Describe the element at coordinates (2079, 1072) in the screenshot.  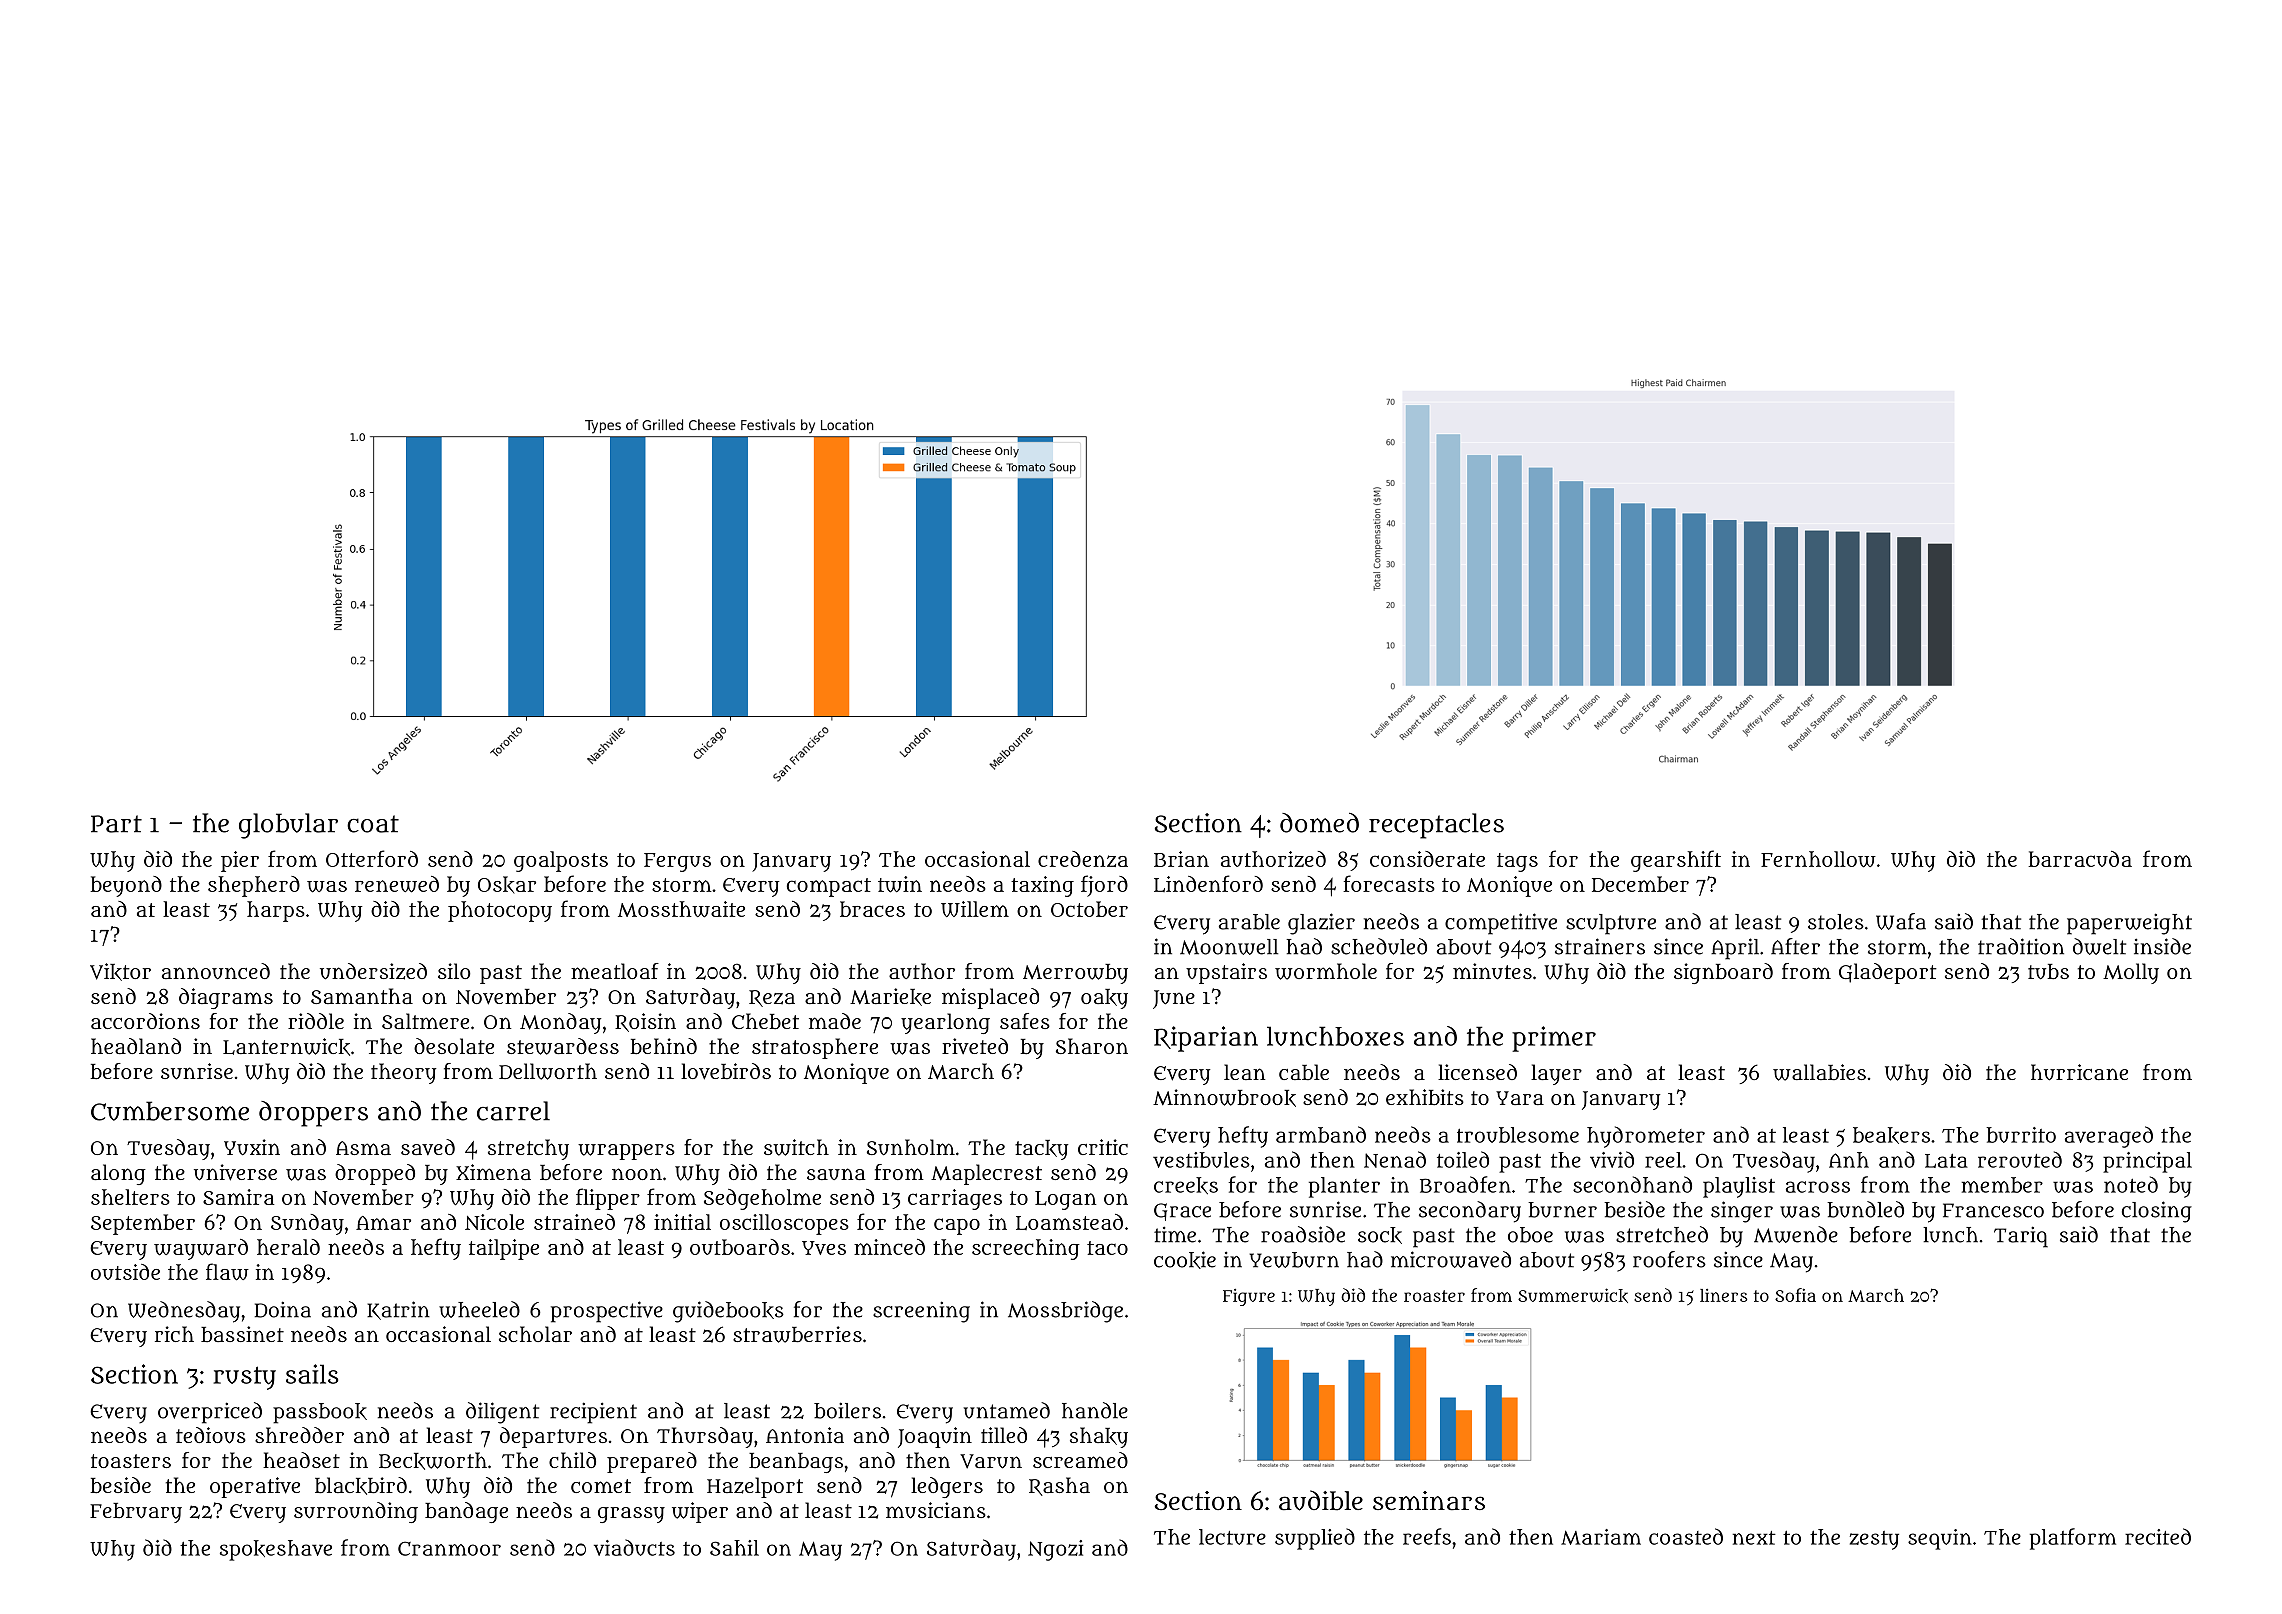
I see `hurricane` at that location.
